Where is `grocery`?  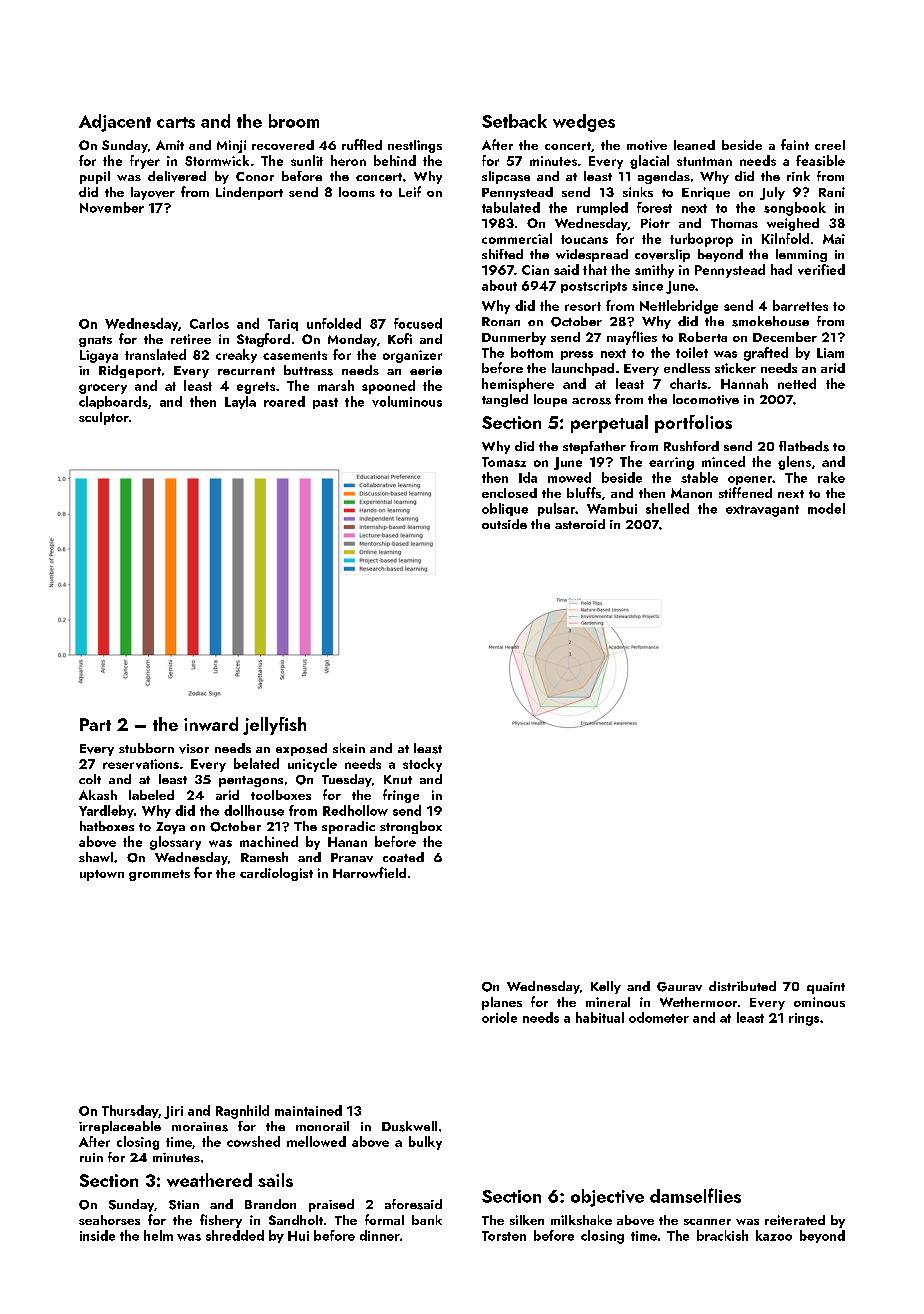 grocery is located at coordinates (103, 389).
